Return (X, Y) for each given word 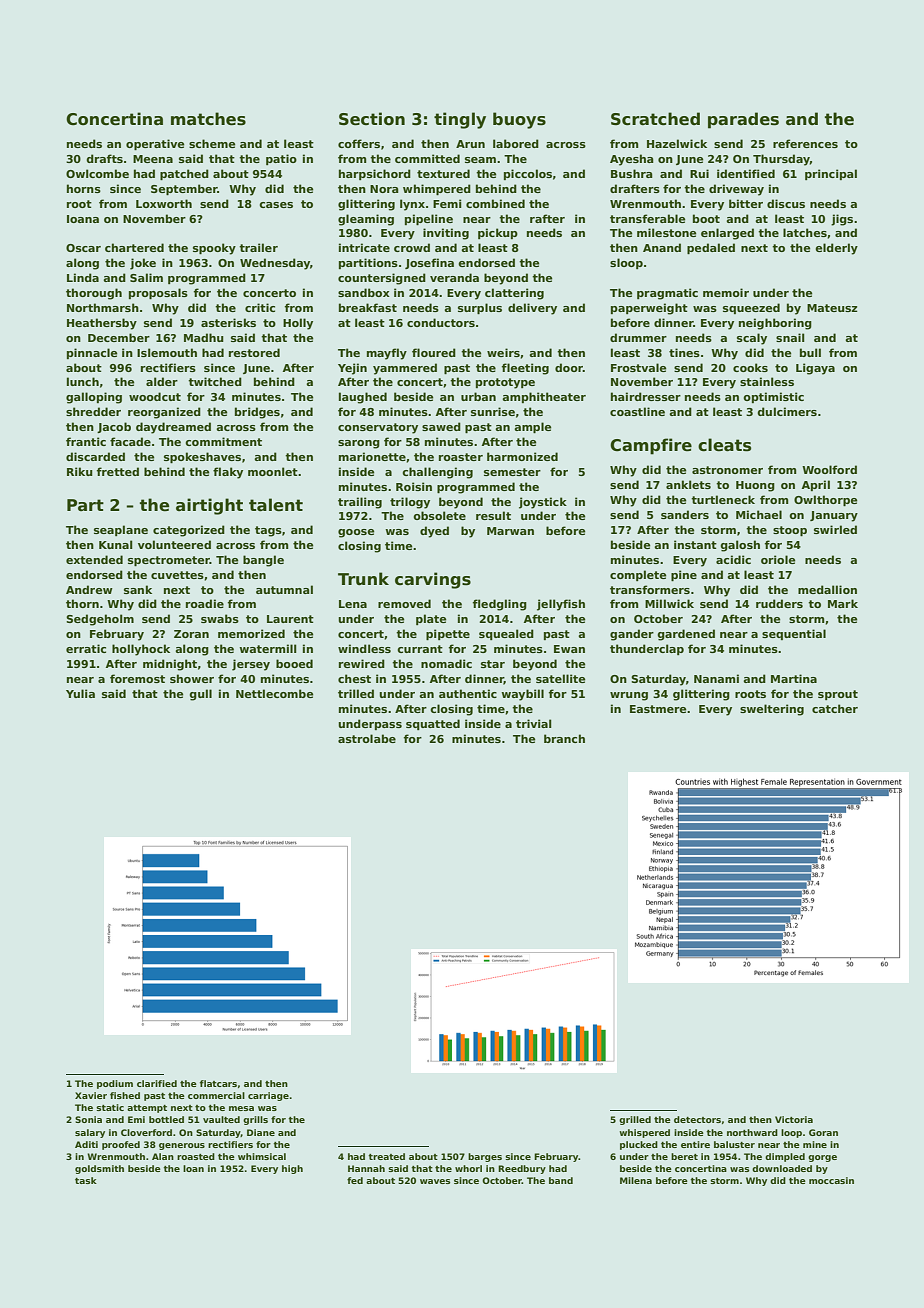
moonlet (273, 471)
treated (386, 1156)
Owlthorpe (825, 500)
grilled (635, 1120)
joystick (543, 503)
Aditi (86, 1144)
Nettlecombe (274, 693)
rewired (362, 663)
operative (155, 144)
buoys (519, 120)
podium (115, 1084)
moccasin (831, 1180)
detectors (697, 1119)
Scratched (655, 119)
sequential (794, 634)
